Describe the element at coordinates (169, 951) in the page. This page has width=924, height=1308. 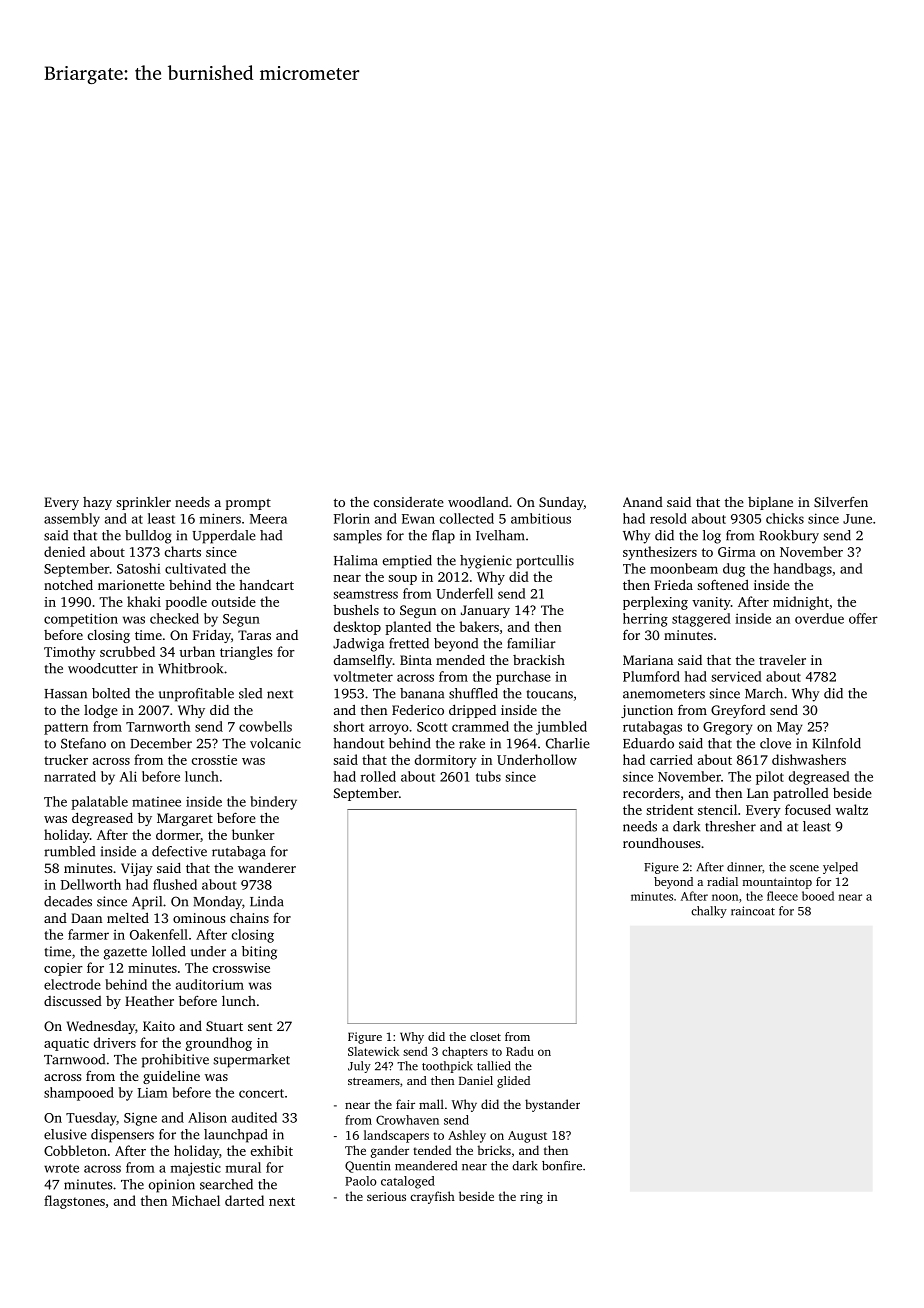
I see `lolled` at that location.
